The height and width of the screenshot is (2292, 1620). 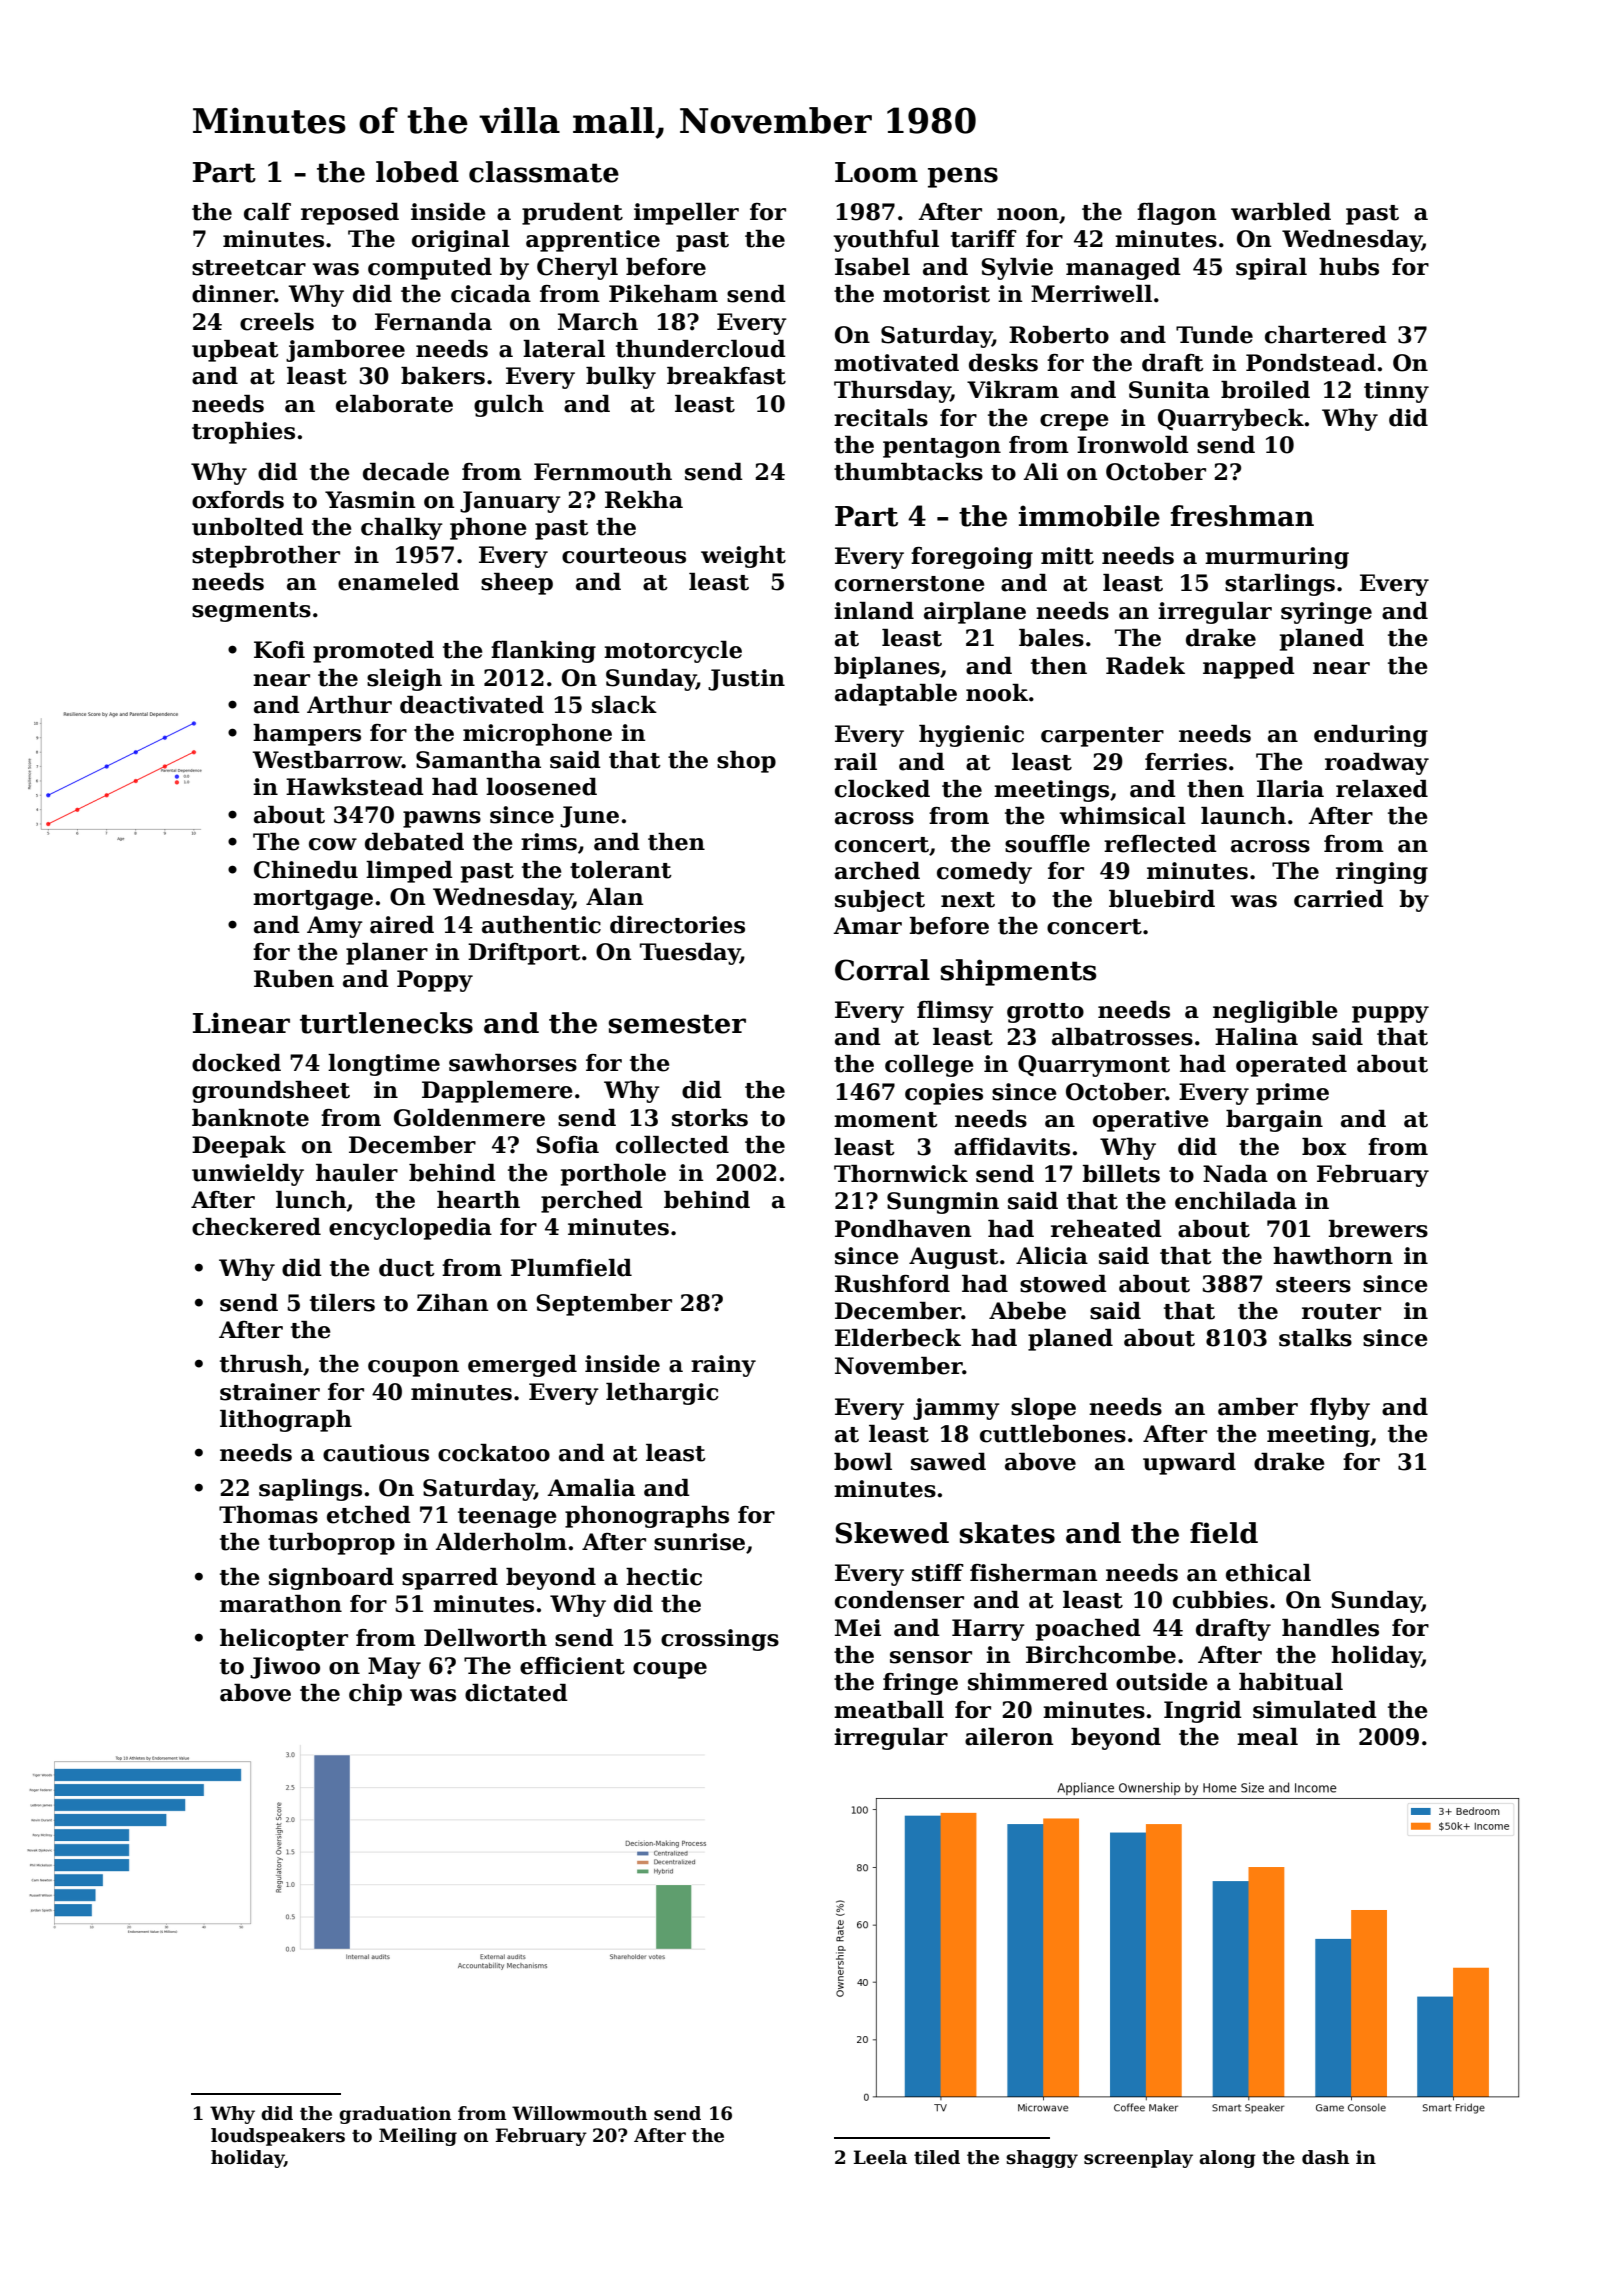 I want to click on trophies, so click(x=243, y=433).
